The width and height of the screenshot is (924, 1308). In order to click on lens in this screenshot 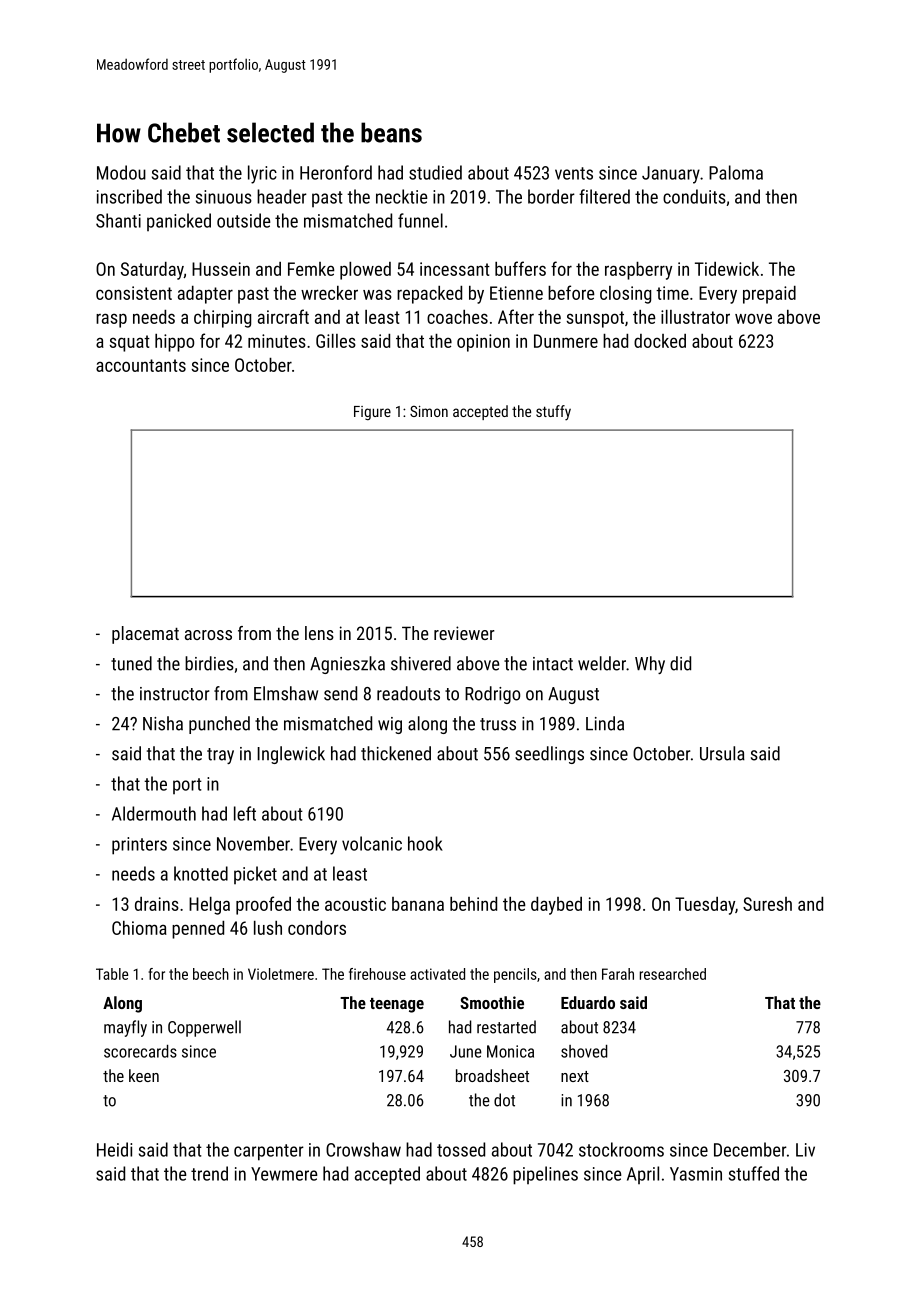, I will do `click(319, 633)`.
